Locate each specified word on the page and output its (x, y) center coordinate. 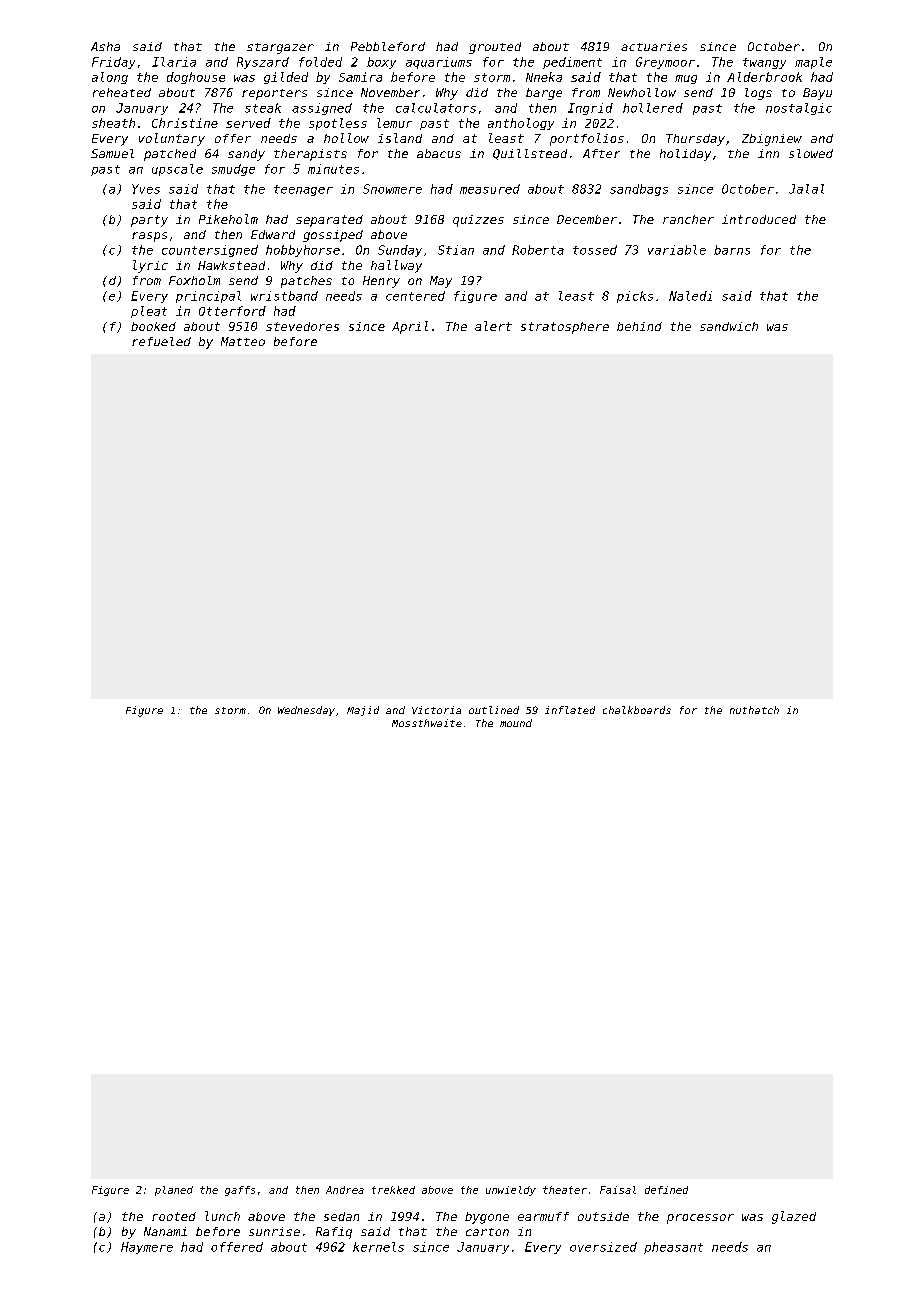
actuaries (654, 46)
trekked (393, 1190)
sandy (246, 155)
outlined (494, 710)
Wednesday (306, 711)
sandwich (729, 326)
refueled (161, 341)
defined (666, 1190)
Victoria (436, 710)
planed (174, 1191)
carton (487, 1232)
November (390, 92)
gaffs (240, 1191)
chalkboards (637, 710)
